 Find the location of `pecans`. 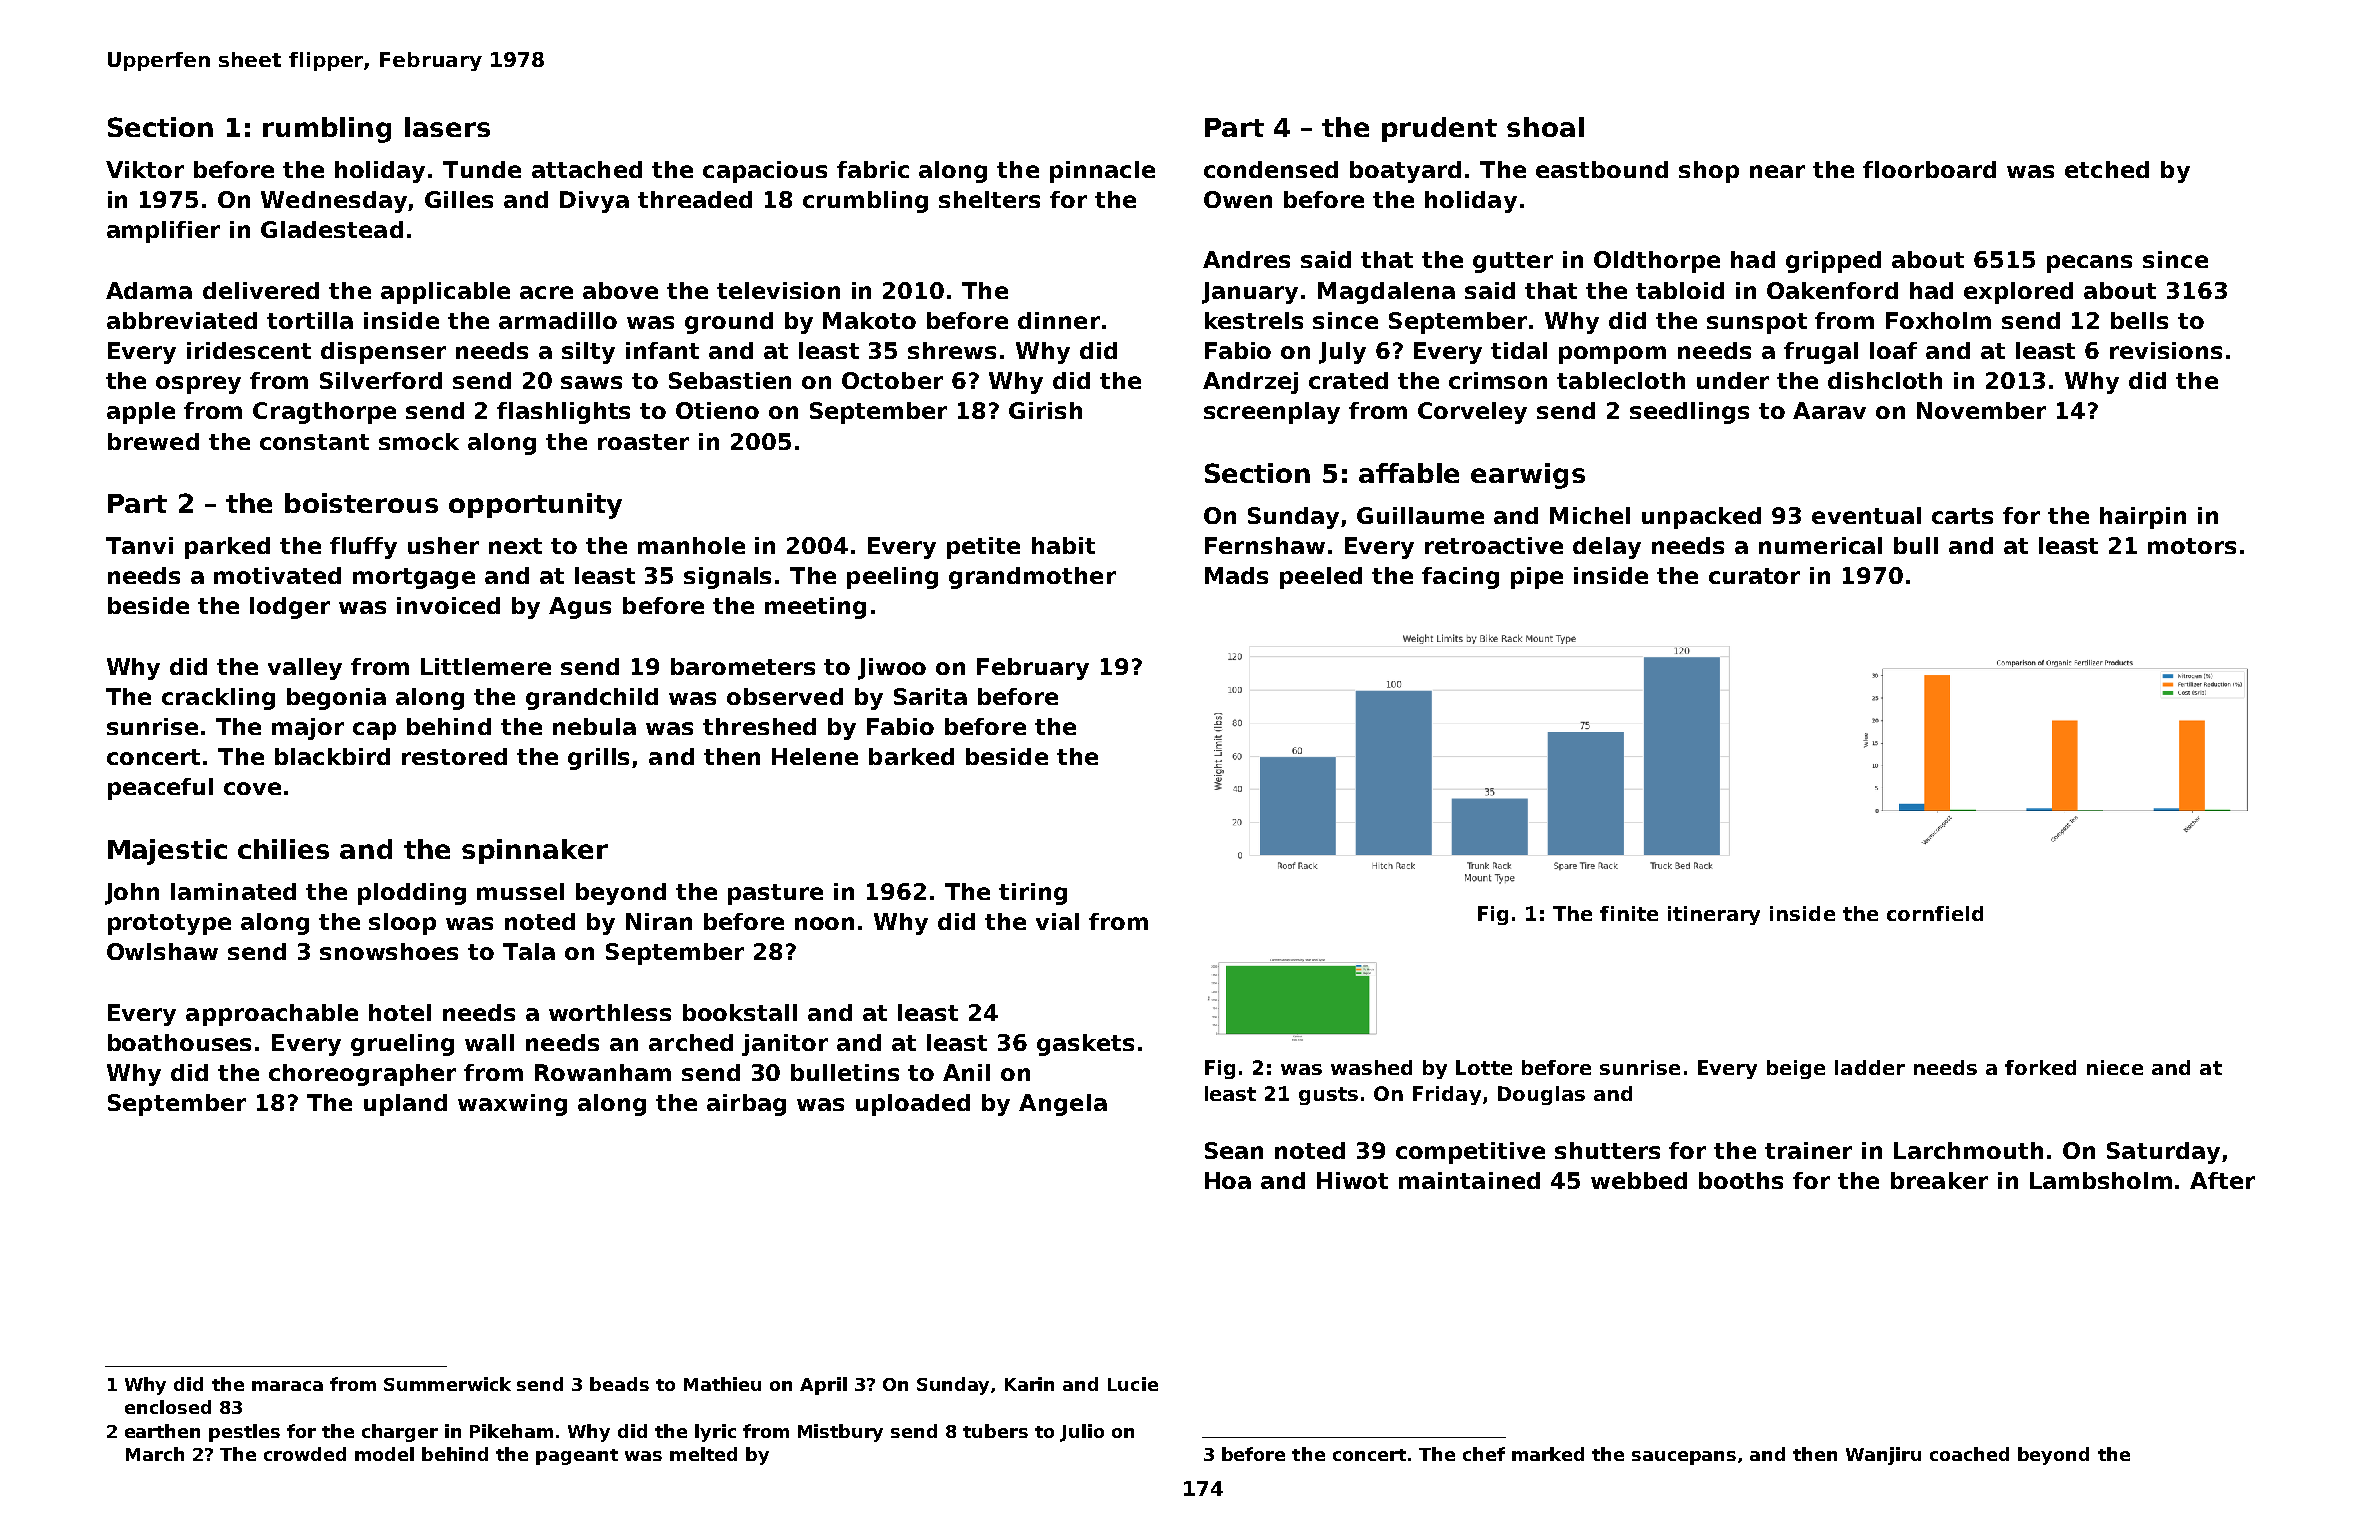

pecans is located at coordinates (2089, 264).
